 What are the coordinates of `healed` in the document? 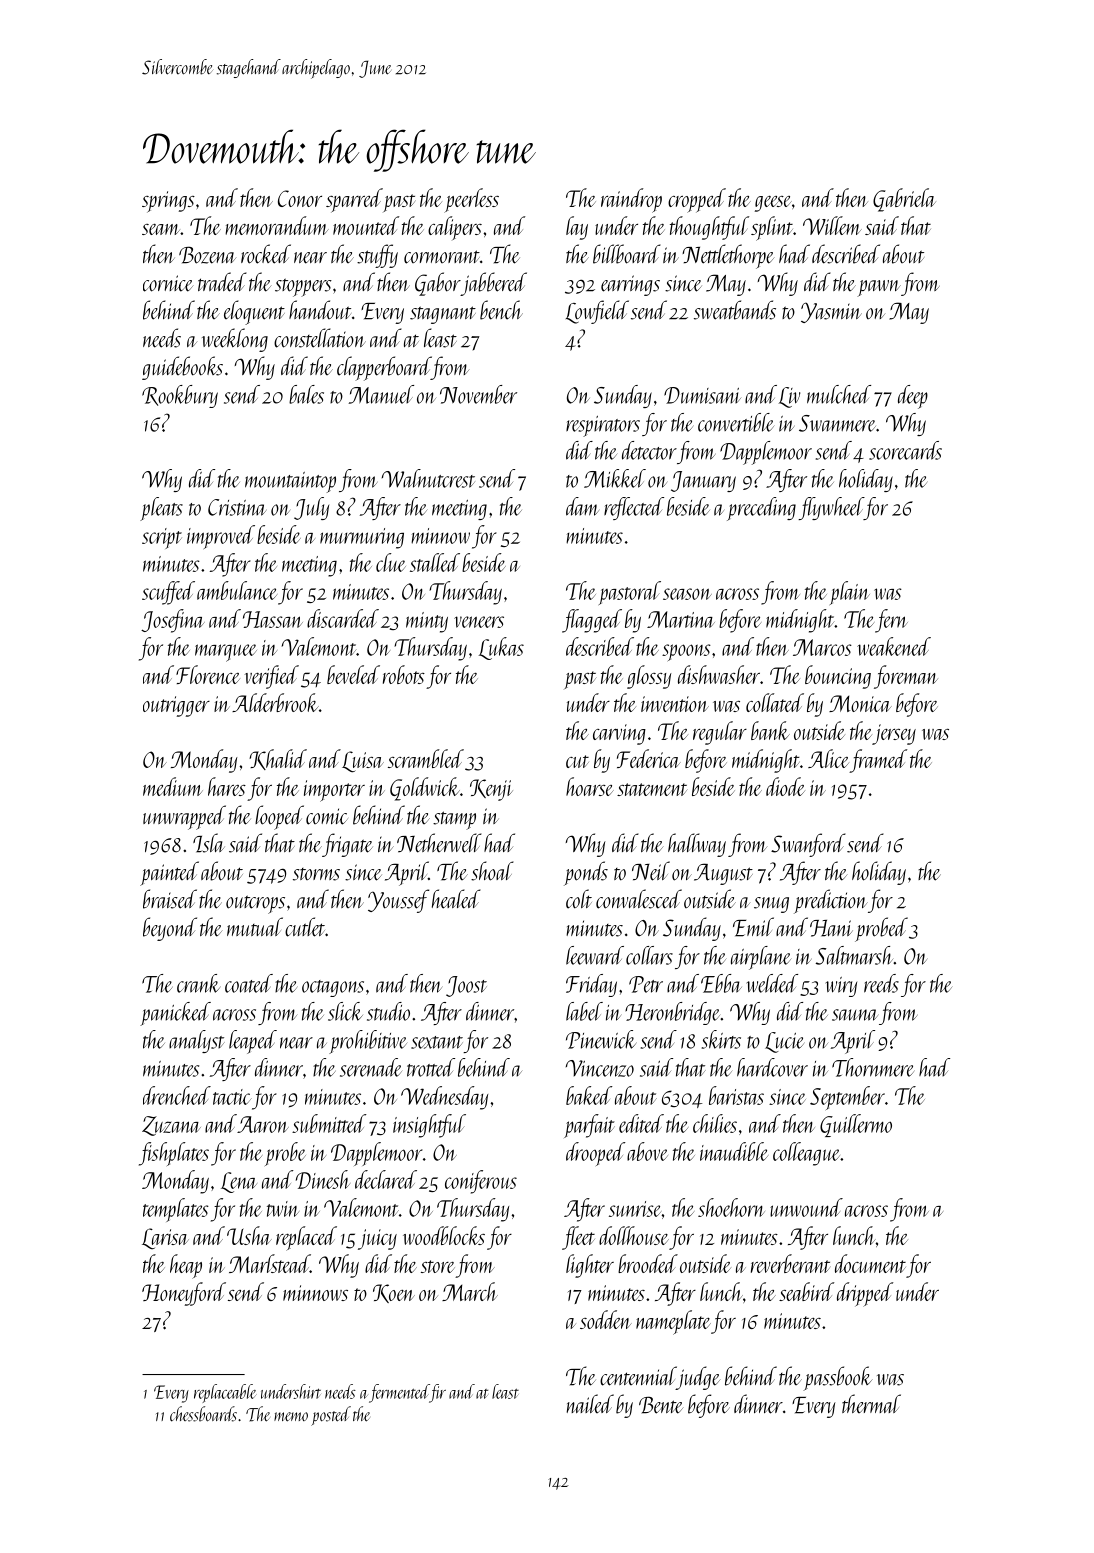 It's located at (456, 899).
